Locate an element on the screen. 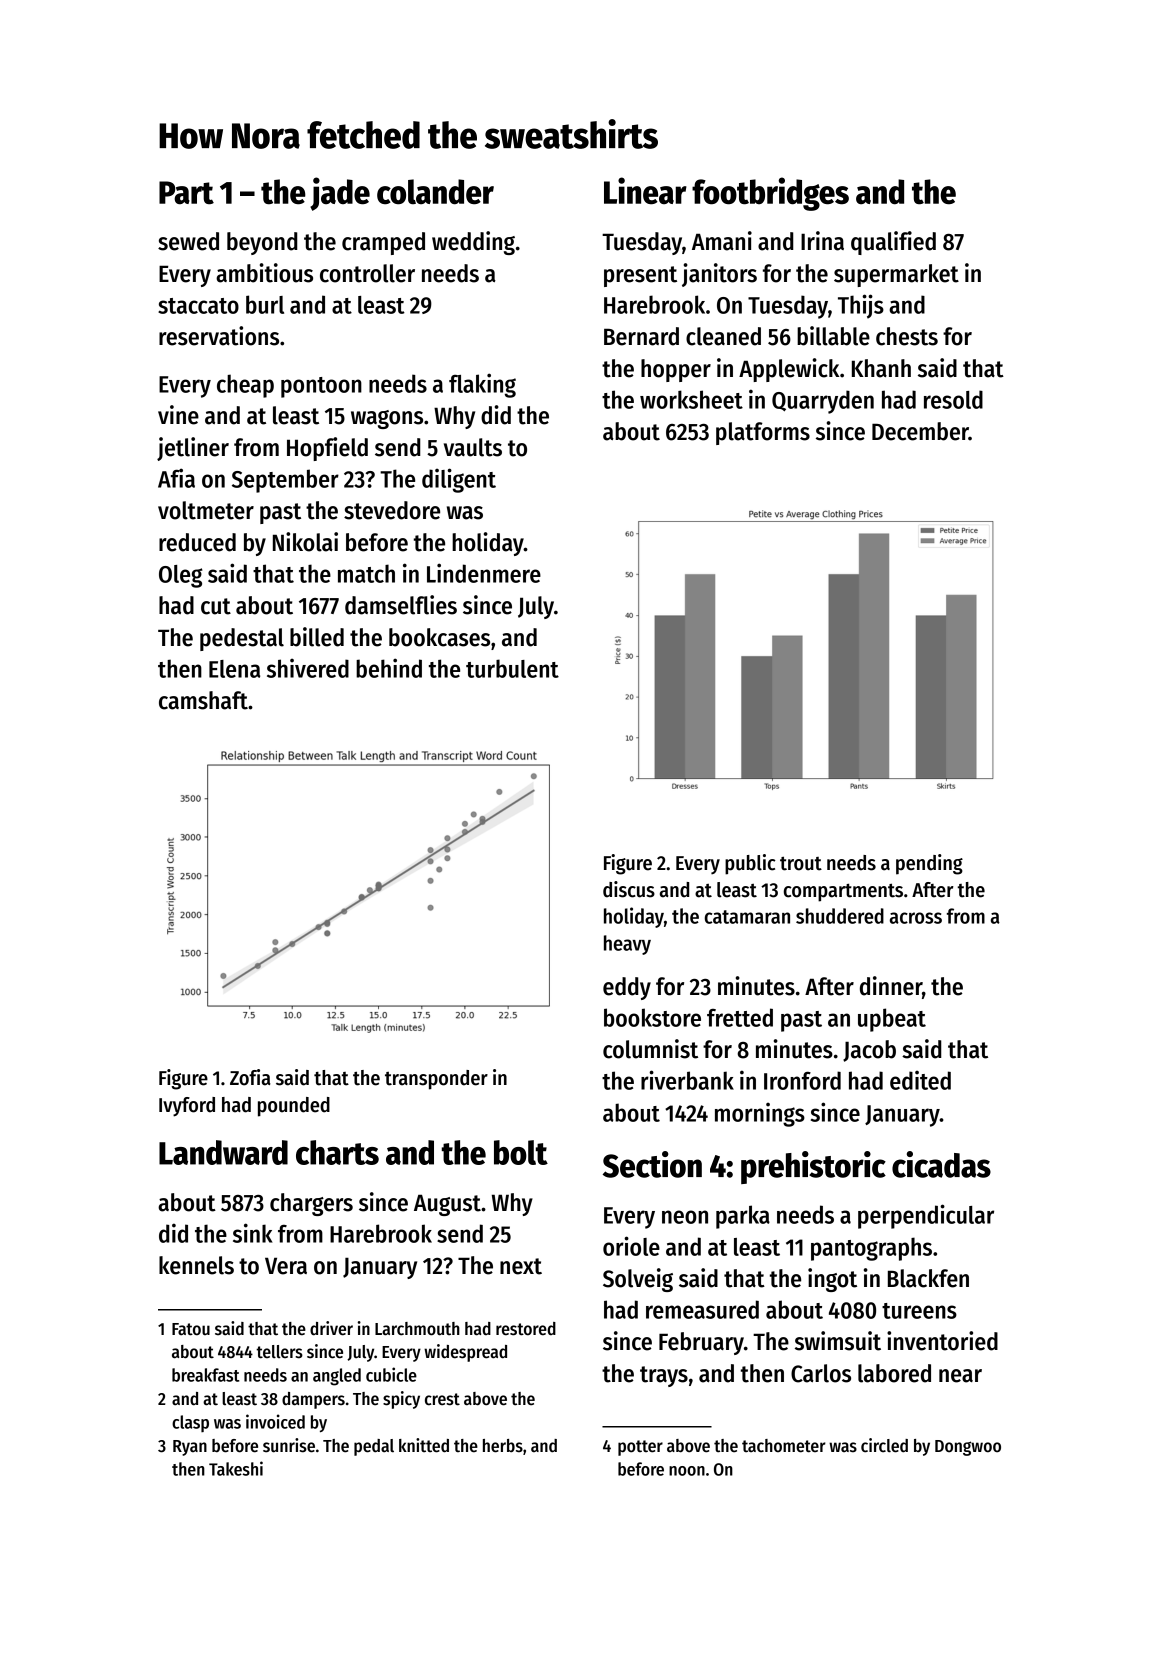  shivered is located at coordinates (308, 668).
